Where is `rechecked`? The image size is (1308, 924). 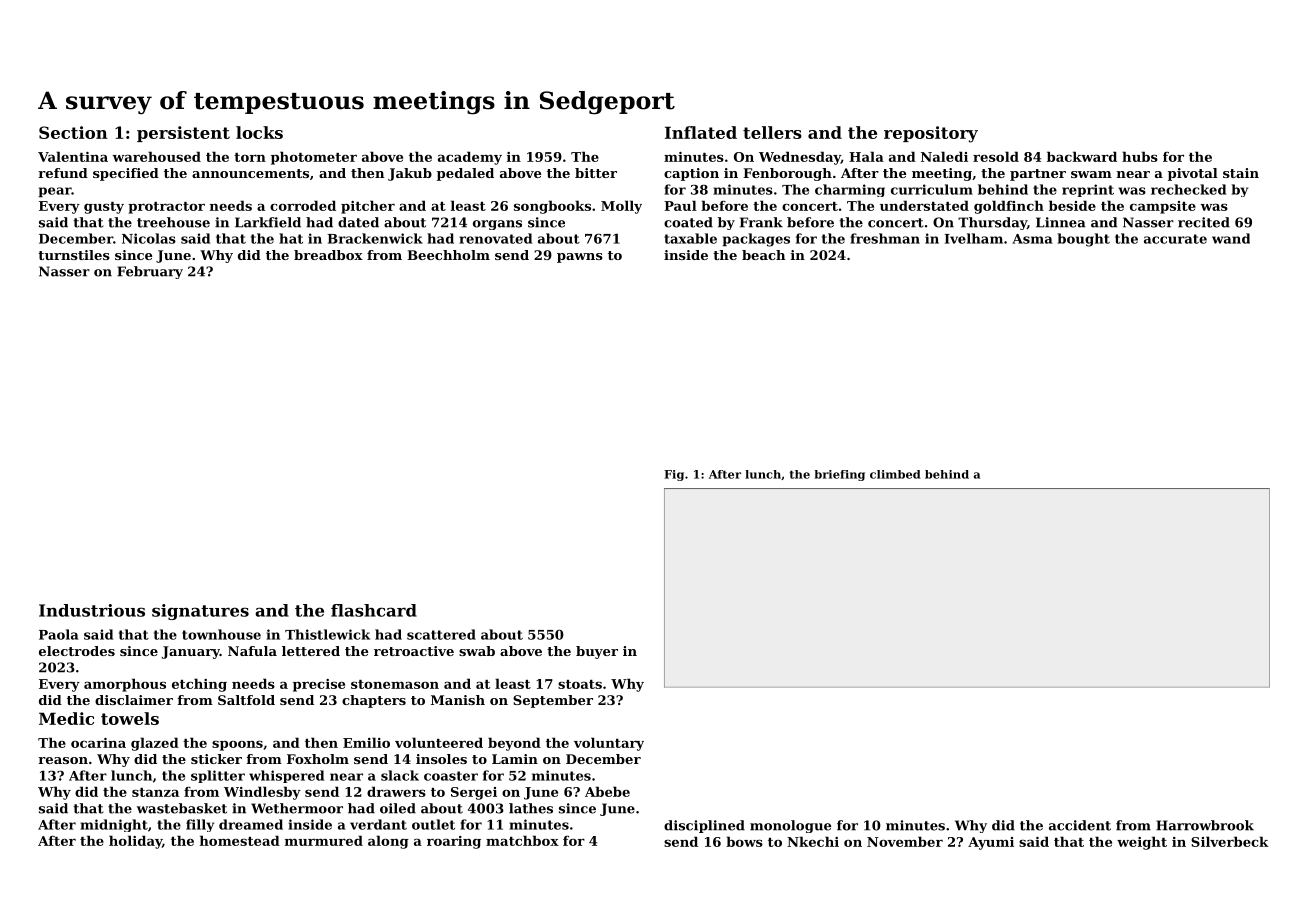
rechecked is located at coordinates (1188, 189).
